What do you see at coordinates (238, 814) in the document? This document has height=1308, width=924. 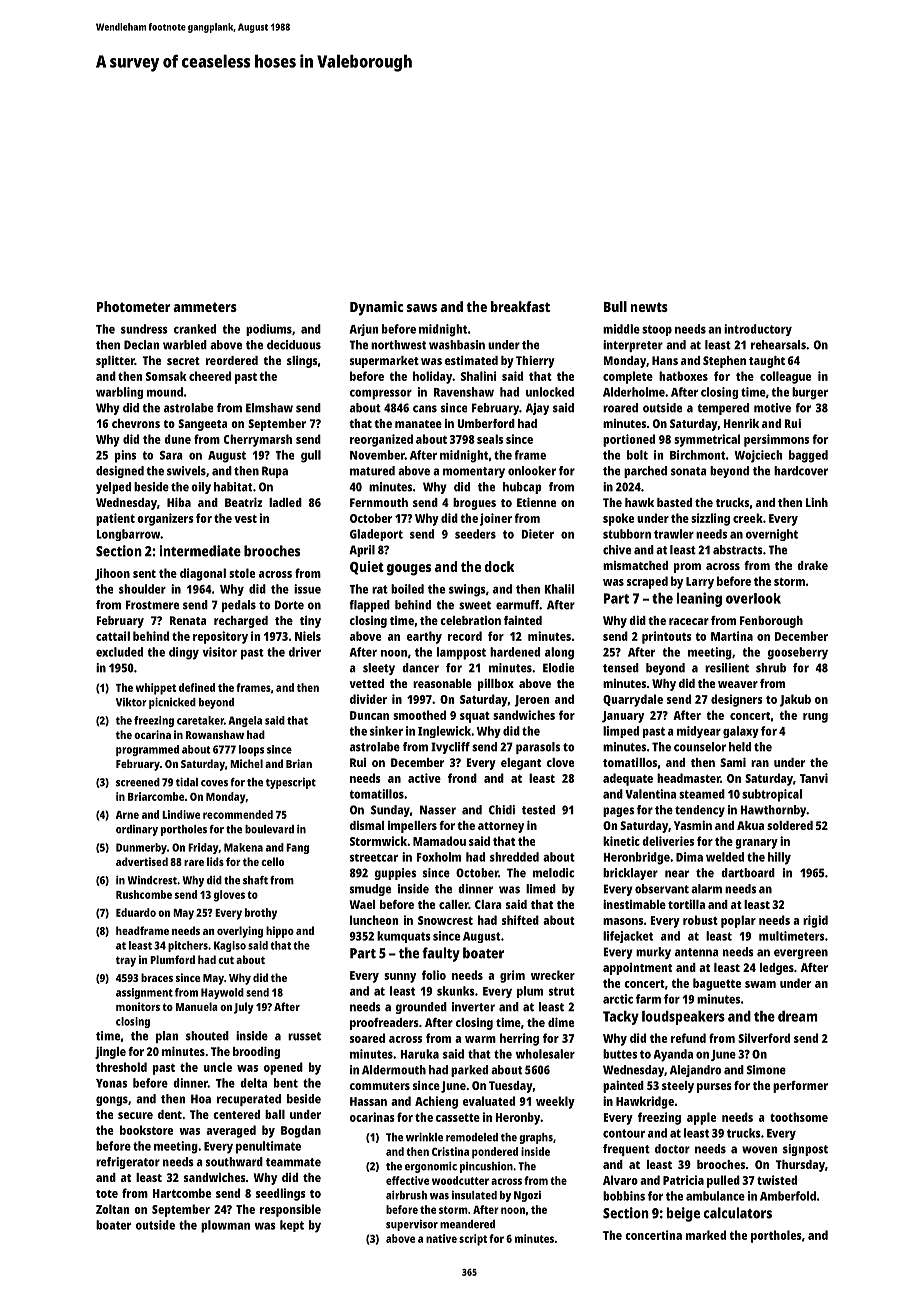 I see `recommended` at bounding box center [238, 814].
